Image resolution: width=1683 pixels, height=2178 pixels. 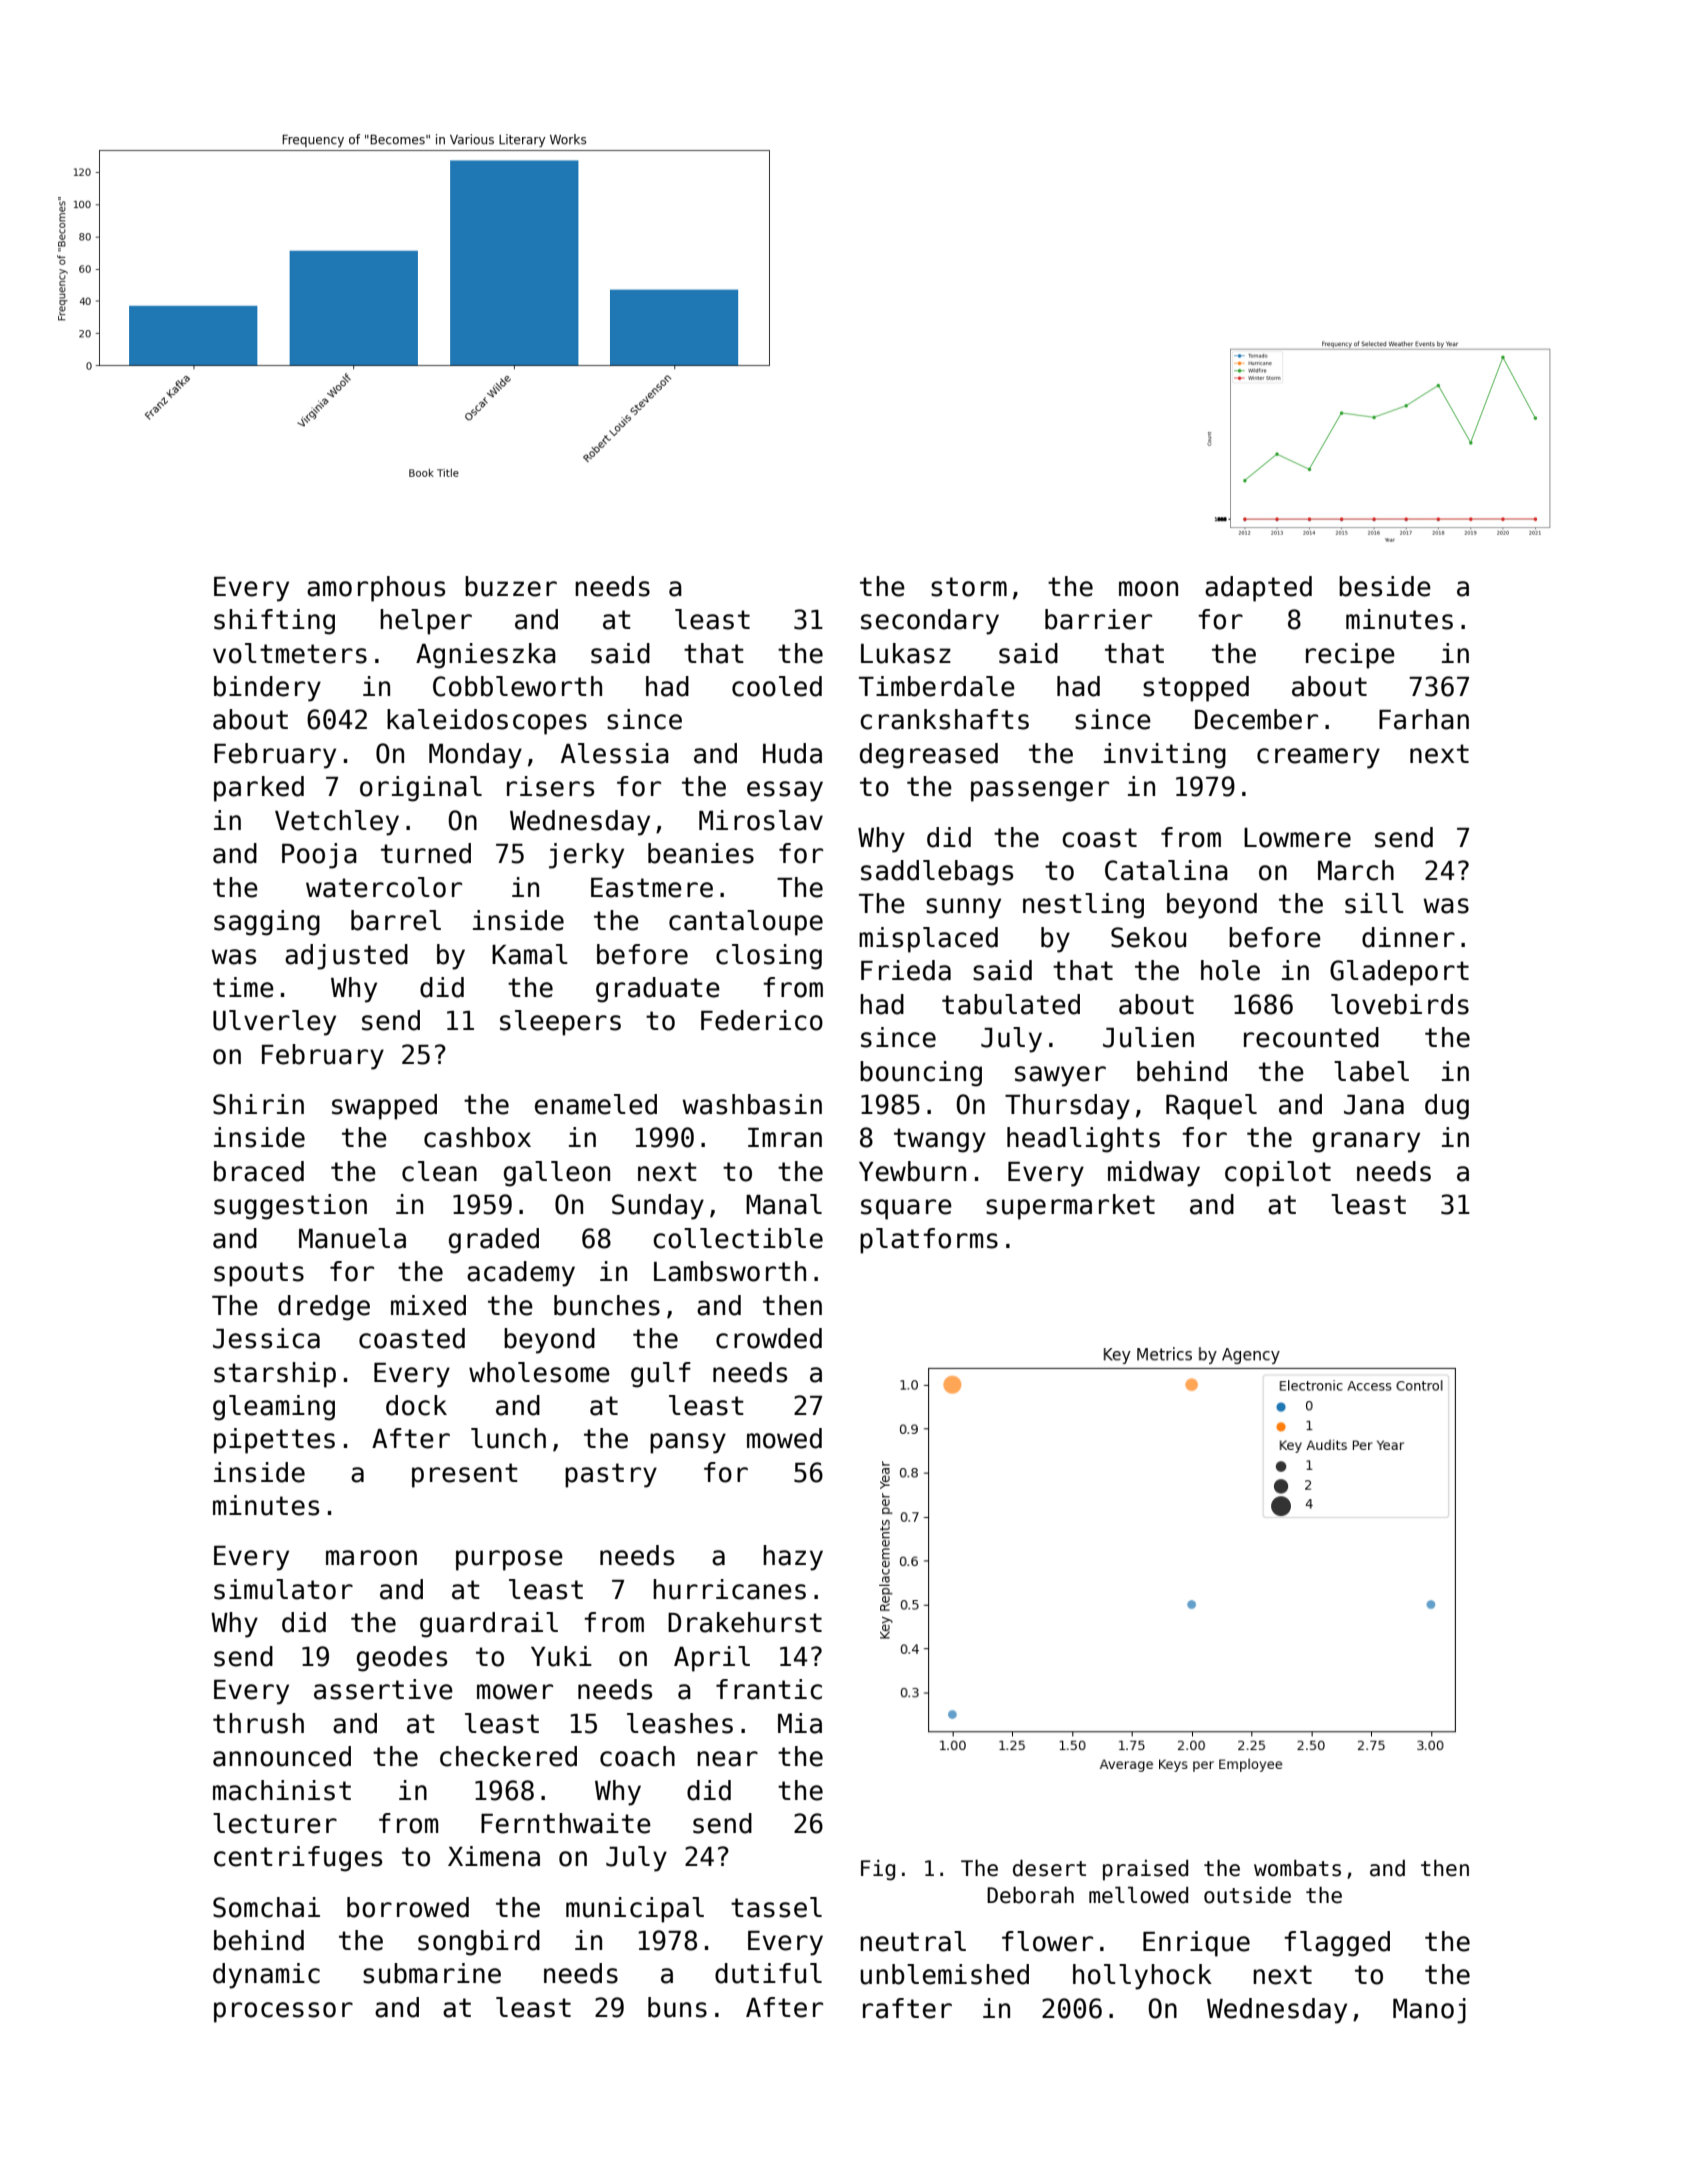 I want to click on Drakehurst, so click(x=745, y=1622).
